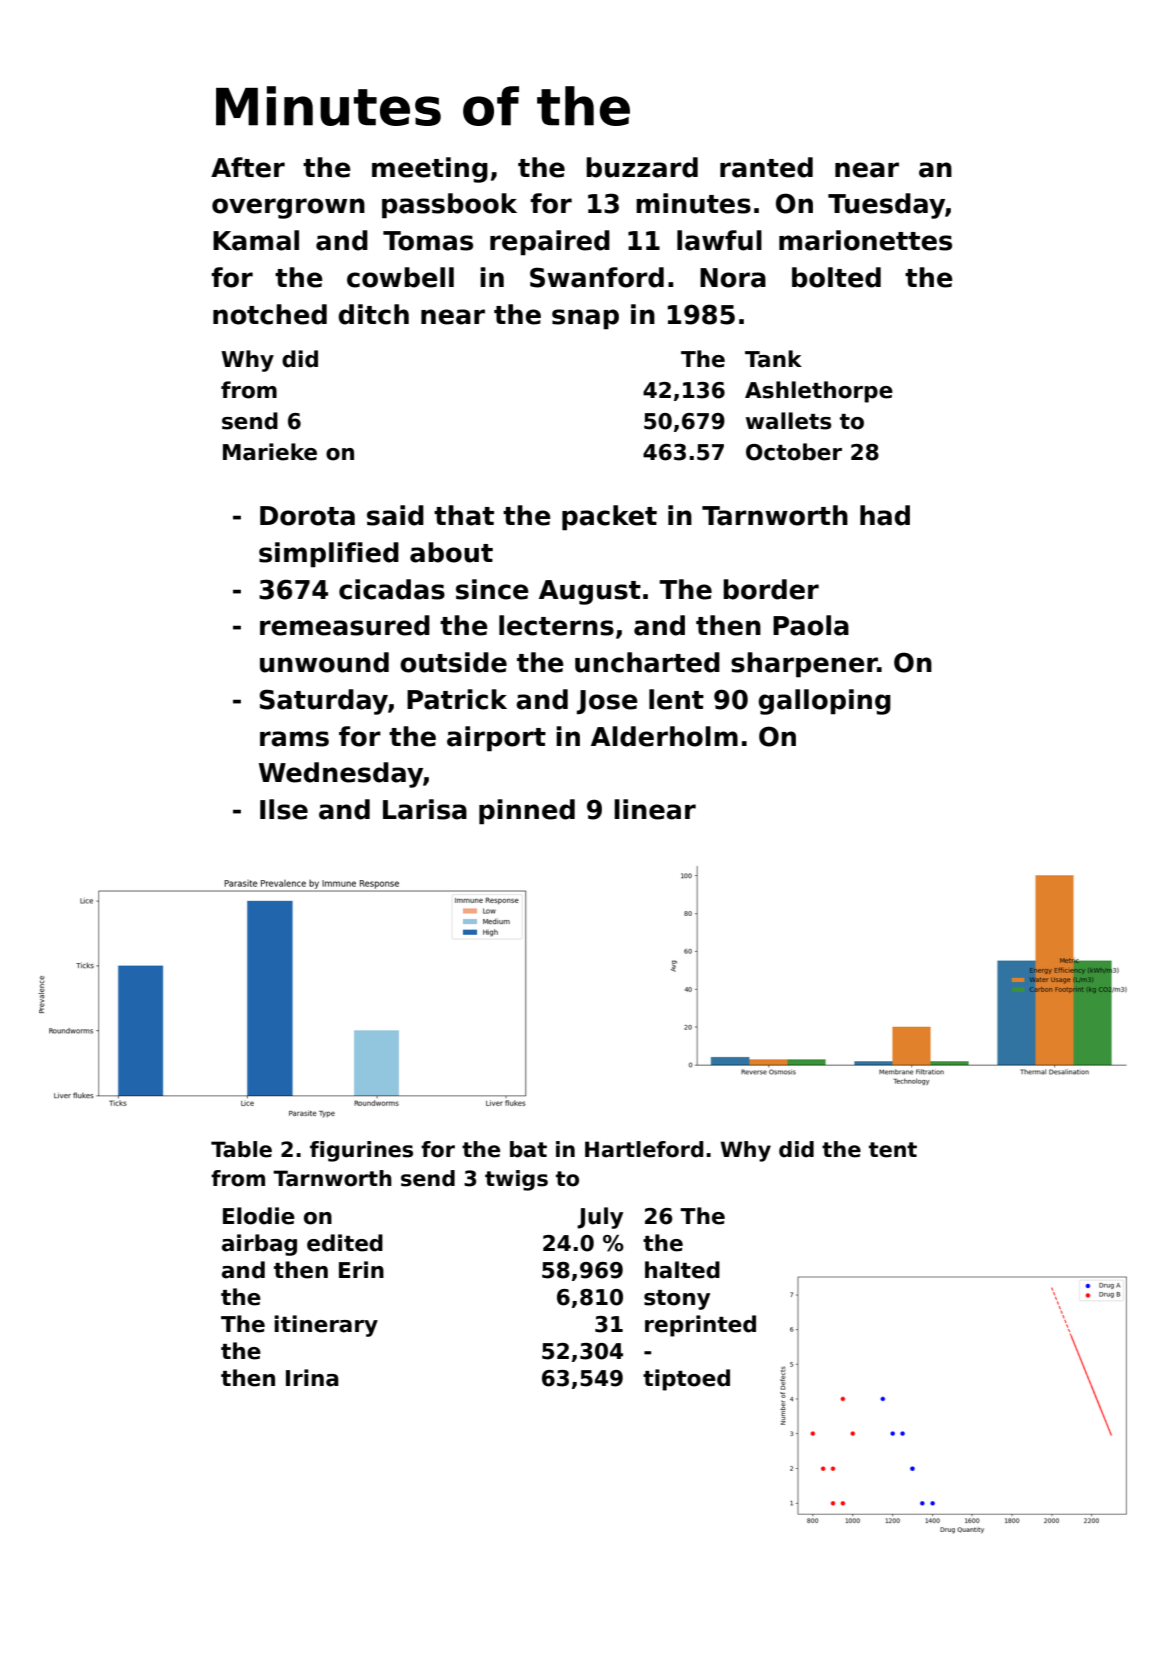 The width and height of the screenshot is (1165, 1654). Describe the element at coordinates (700, 1326) in the screenshot. I see `reprinted` at that location.
